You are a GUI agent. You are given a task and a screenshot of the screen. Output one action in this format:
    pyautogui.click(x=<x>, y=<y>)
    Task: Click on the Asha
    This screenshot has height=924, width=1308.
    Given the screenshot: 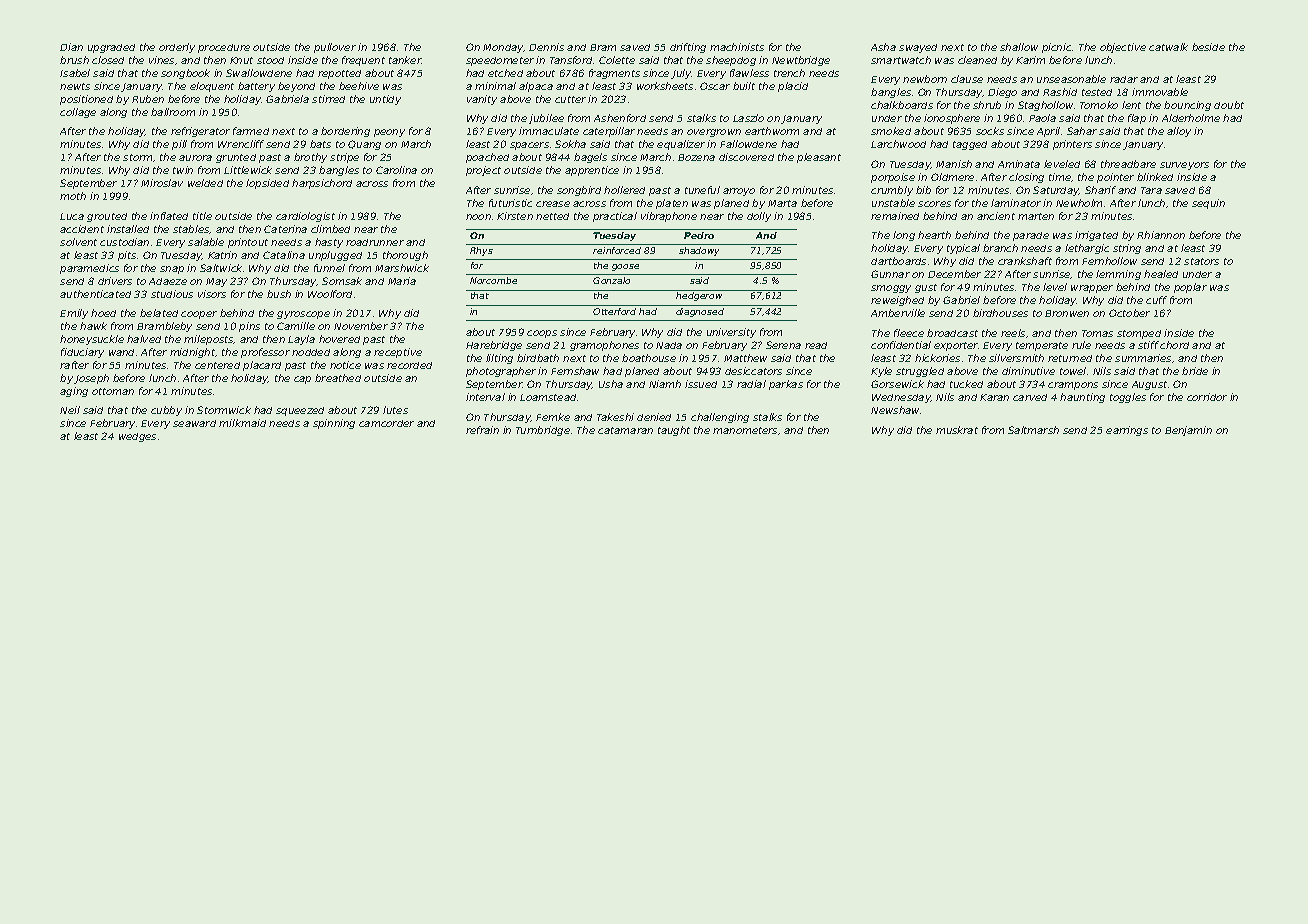 What is the action you would take?
    pyautogui.click(x=883, y=47)
